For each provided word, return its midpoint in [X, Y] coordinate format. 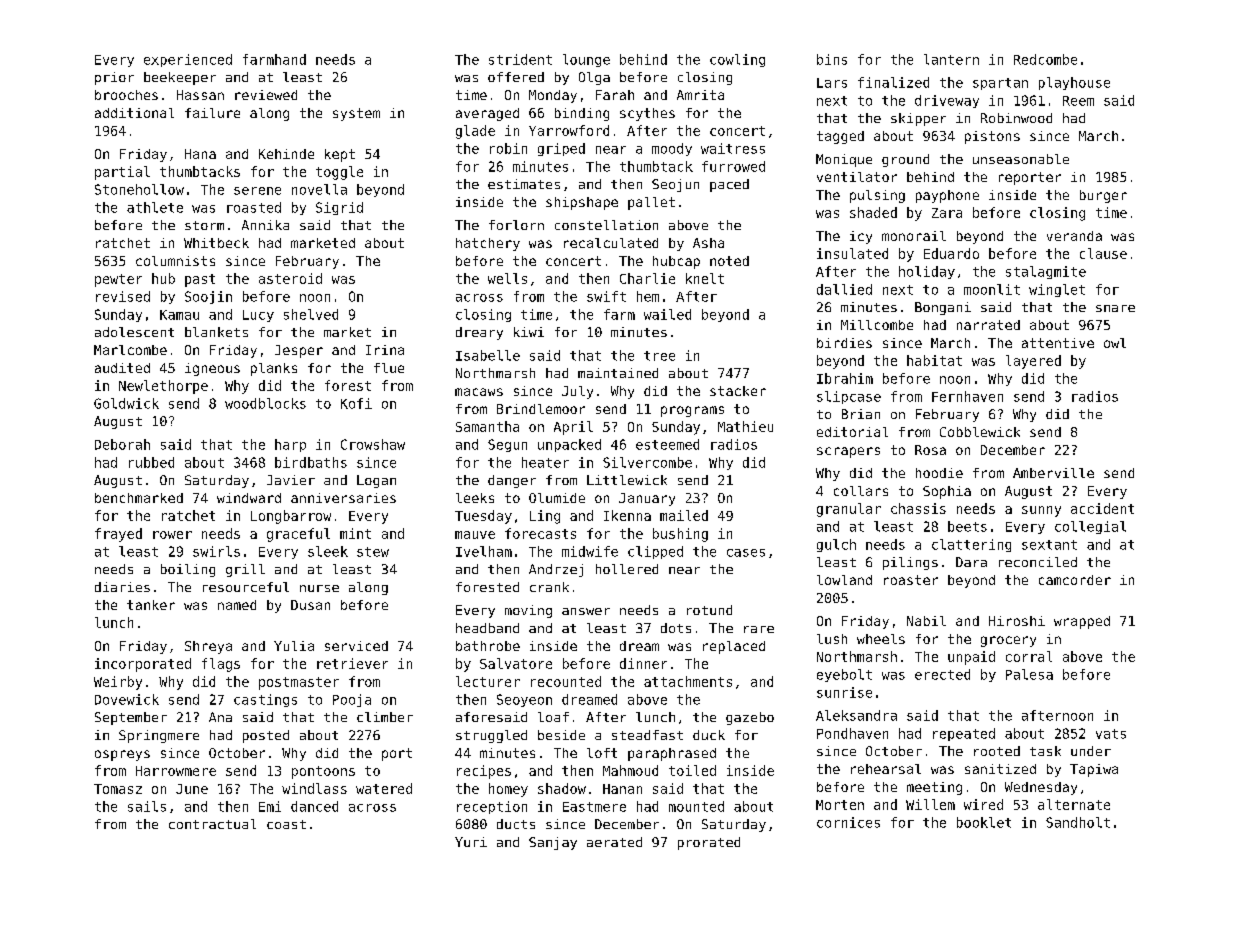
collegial [1090, 527]
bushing [680, 535]
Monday [553, 96]
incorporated [143, 665]
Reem [1078, 101]
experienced [188, 60]
